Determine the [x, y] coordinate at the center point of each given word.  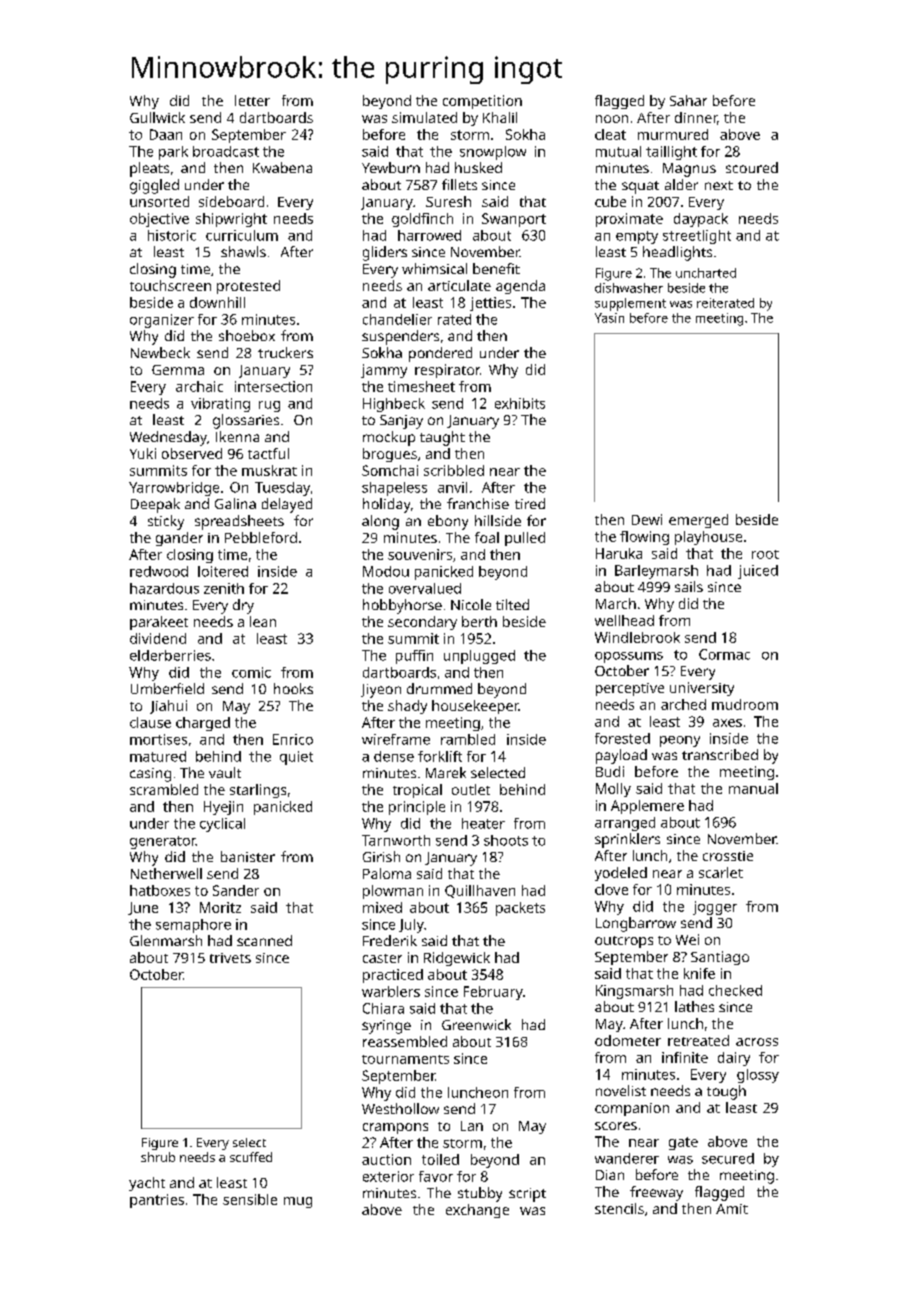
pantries [157, 1201]
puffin [414, 657]
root [765, 554]
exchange [477, 1211]
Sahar [688, 100]
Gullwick [157, 117]
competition [482, 102]
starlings [258, 791]
